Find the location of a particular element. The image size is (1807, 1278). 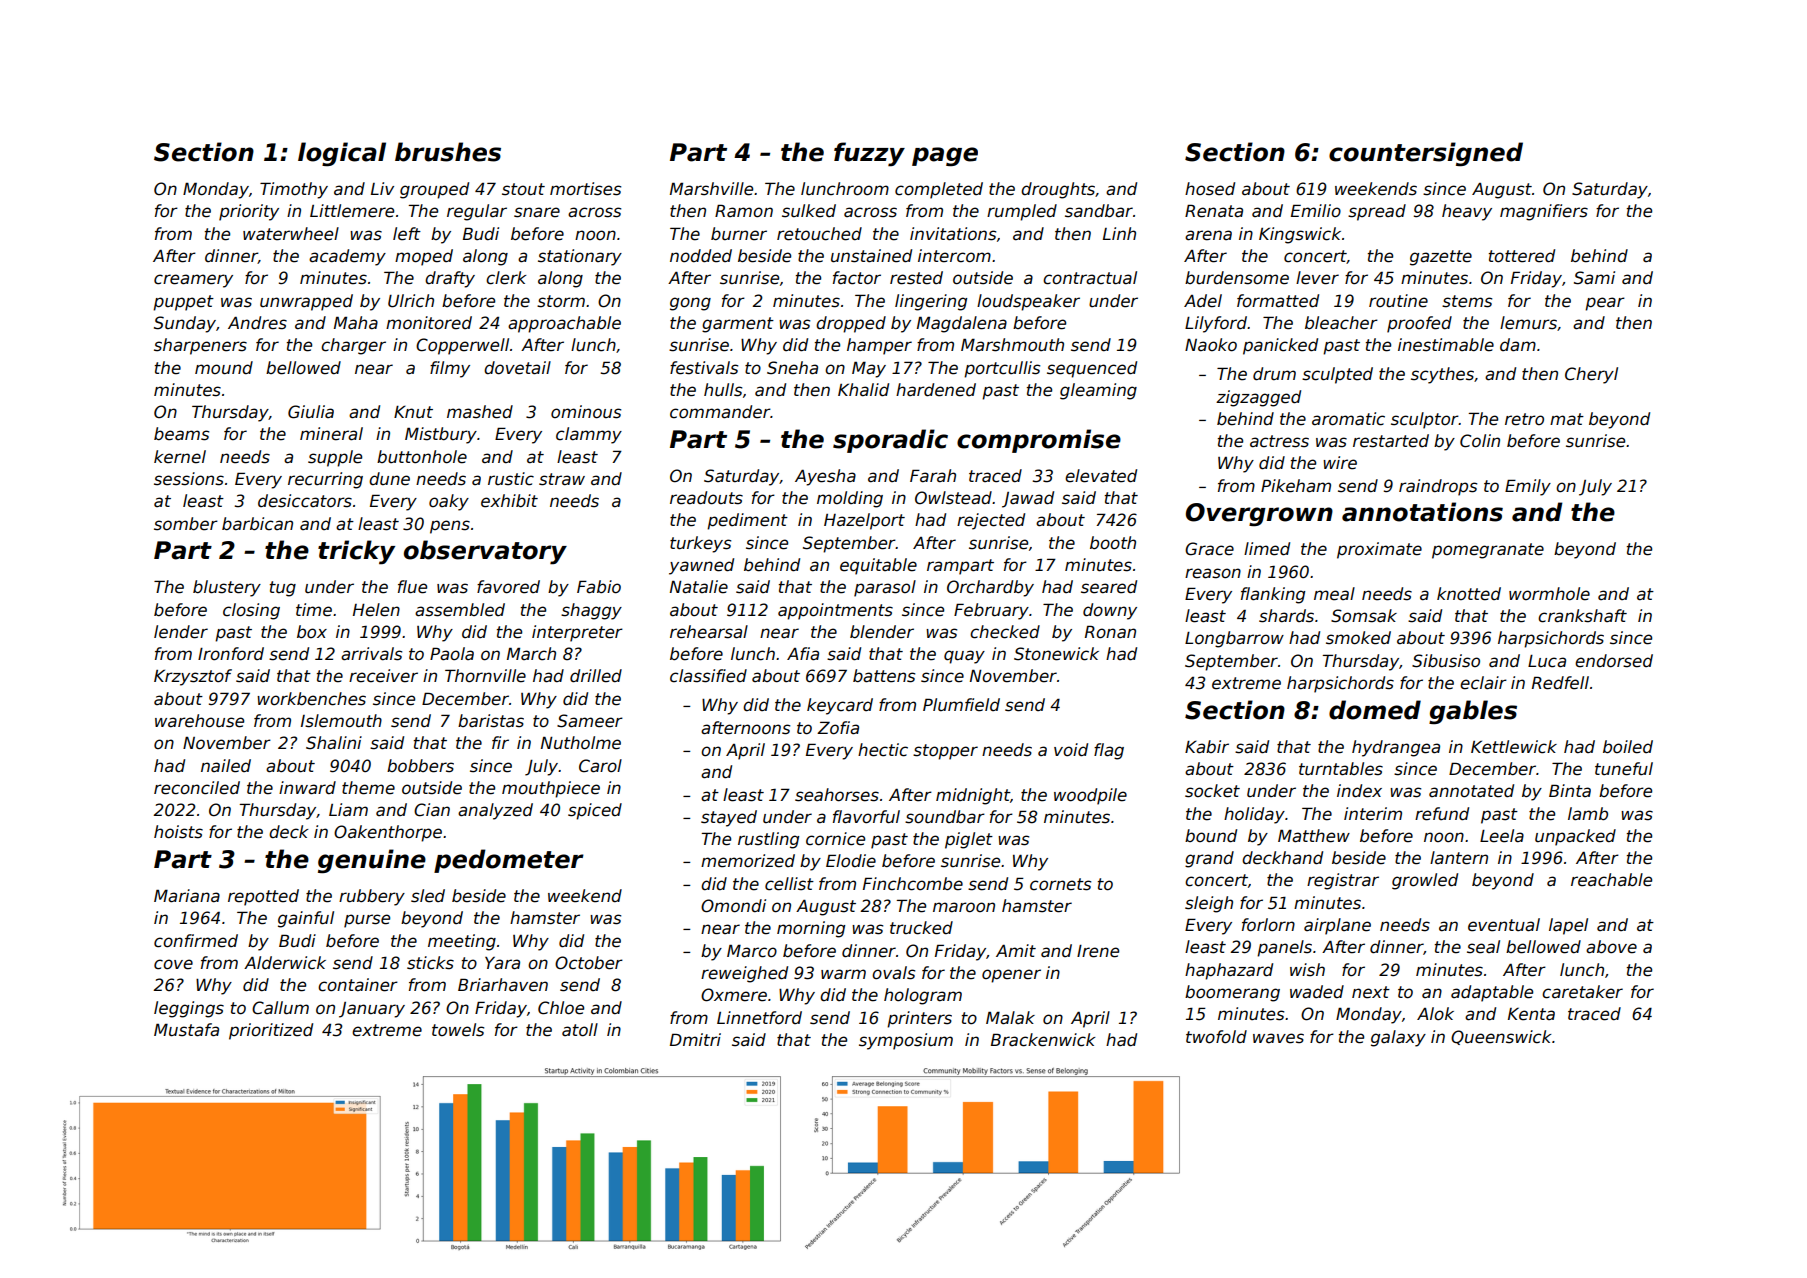

Kettlewick is located at coordinates (1514, 747).
